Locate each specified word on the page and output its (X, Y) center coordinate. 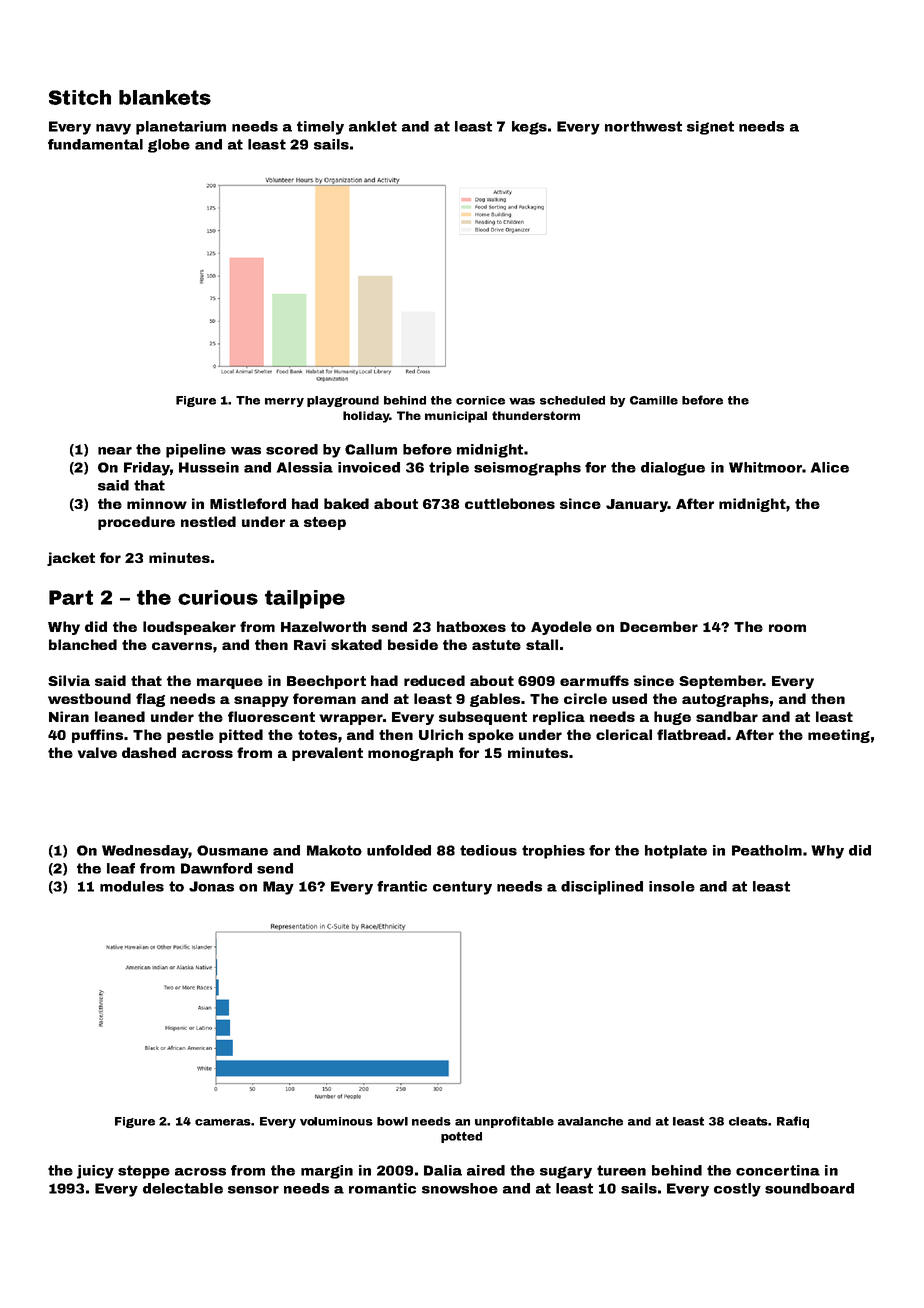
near (115, 451)
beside (413, 644)
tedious (488, 850)
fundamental (95, 144)
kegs (529, 128)
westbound (89, 698)
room (787, 628)
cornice (480, 400)
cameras (223, 1122)
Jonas (211, 886)
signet (710, 128)
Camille (654, 400)
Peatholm (767, 850)
